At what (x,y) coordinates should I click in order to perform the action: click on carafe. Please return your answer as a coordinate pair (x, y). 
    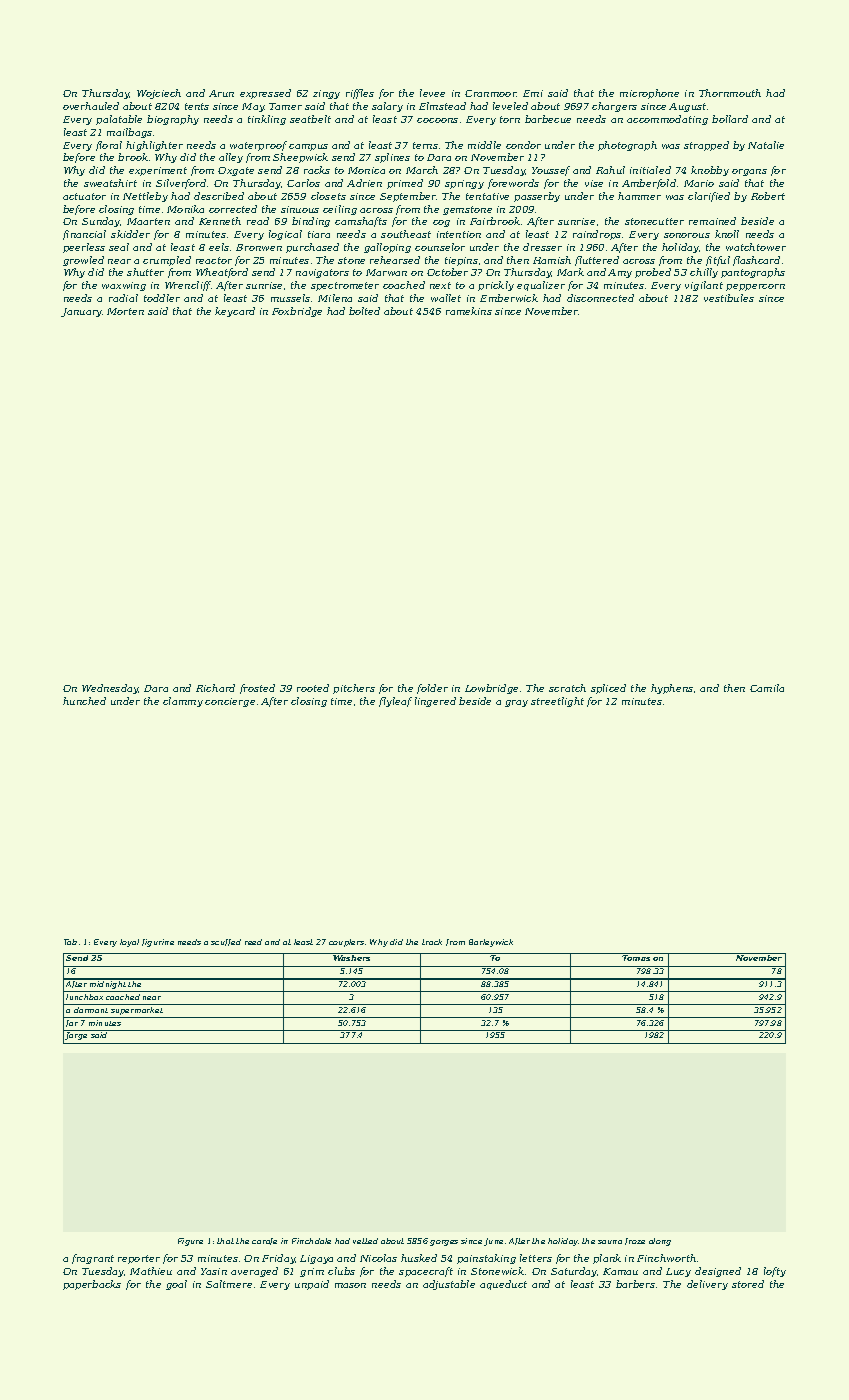
    Looking at the image, I should click on (264, 1241).
